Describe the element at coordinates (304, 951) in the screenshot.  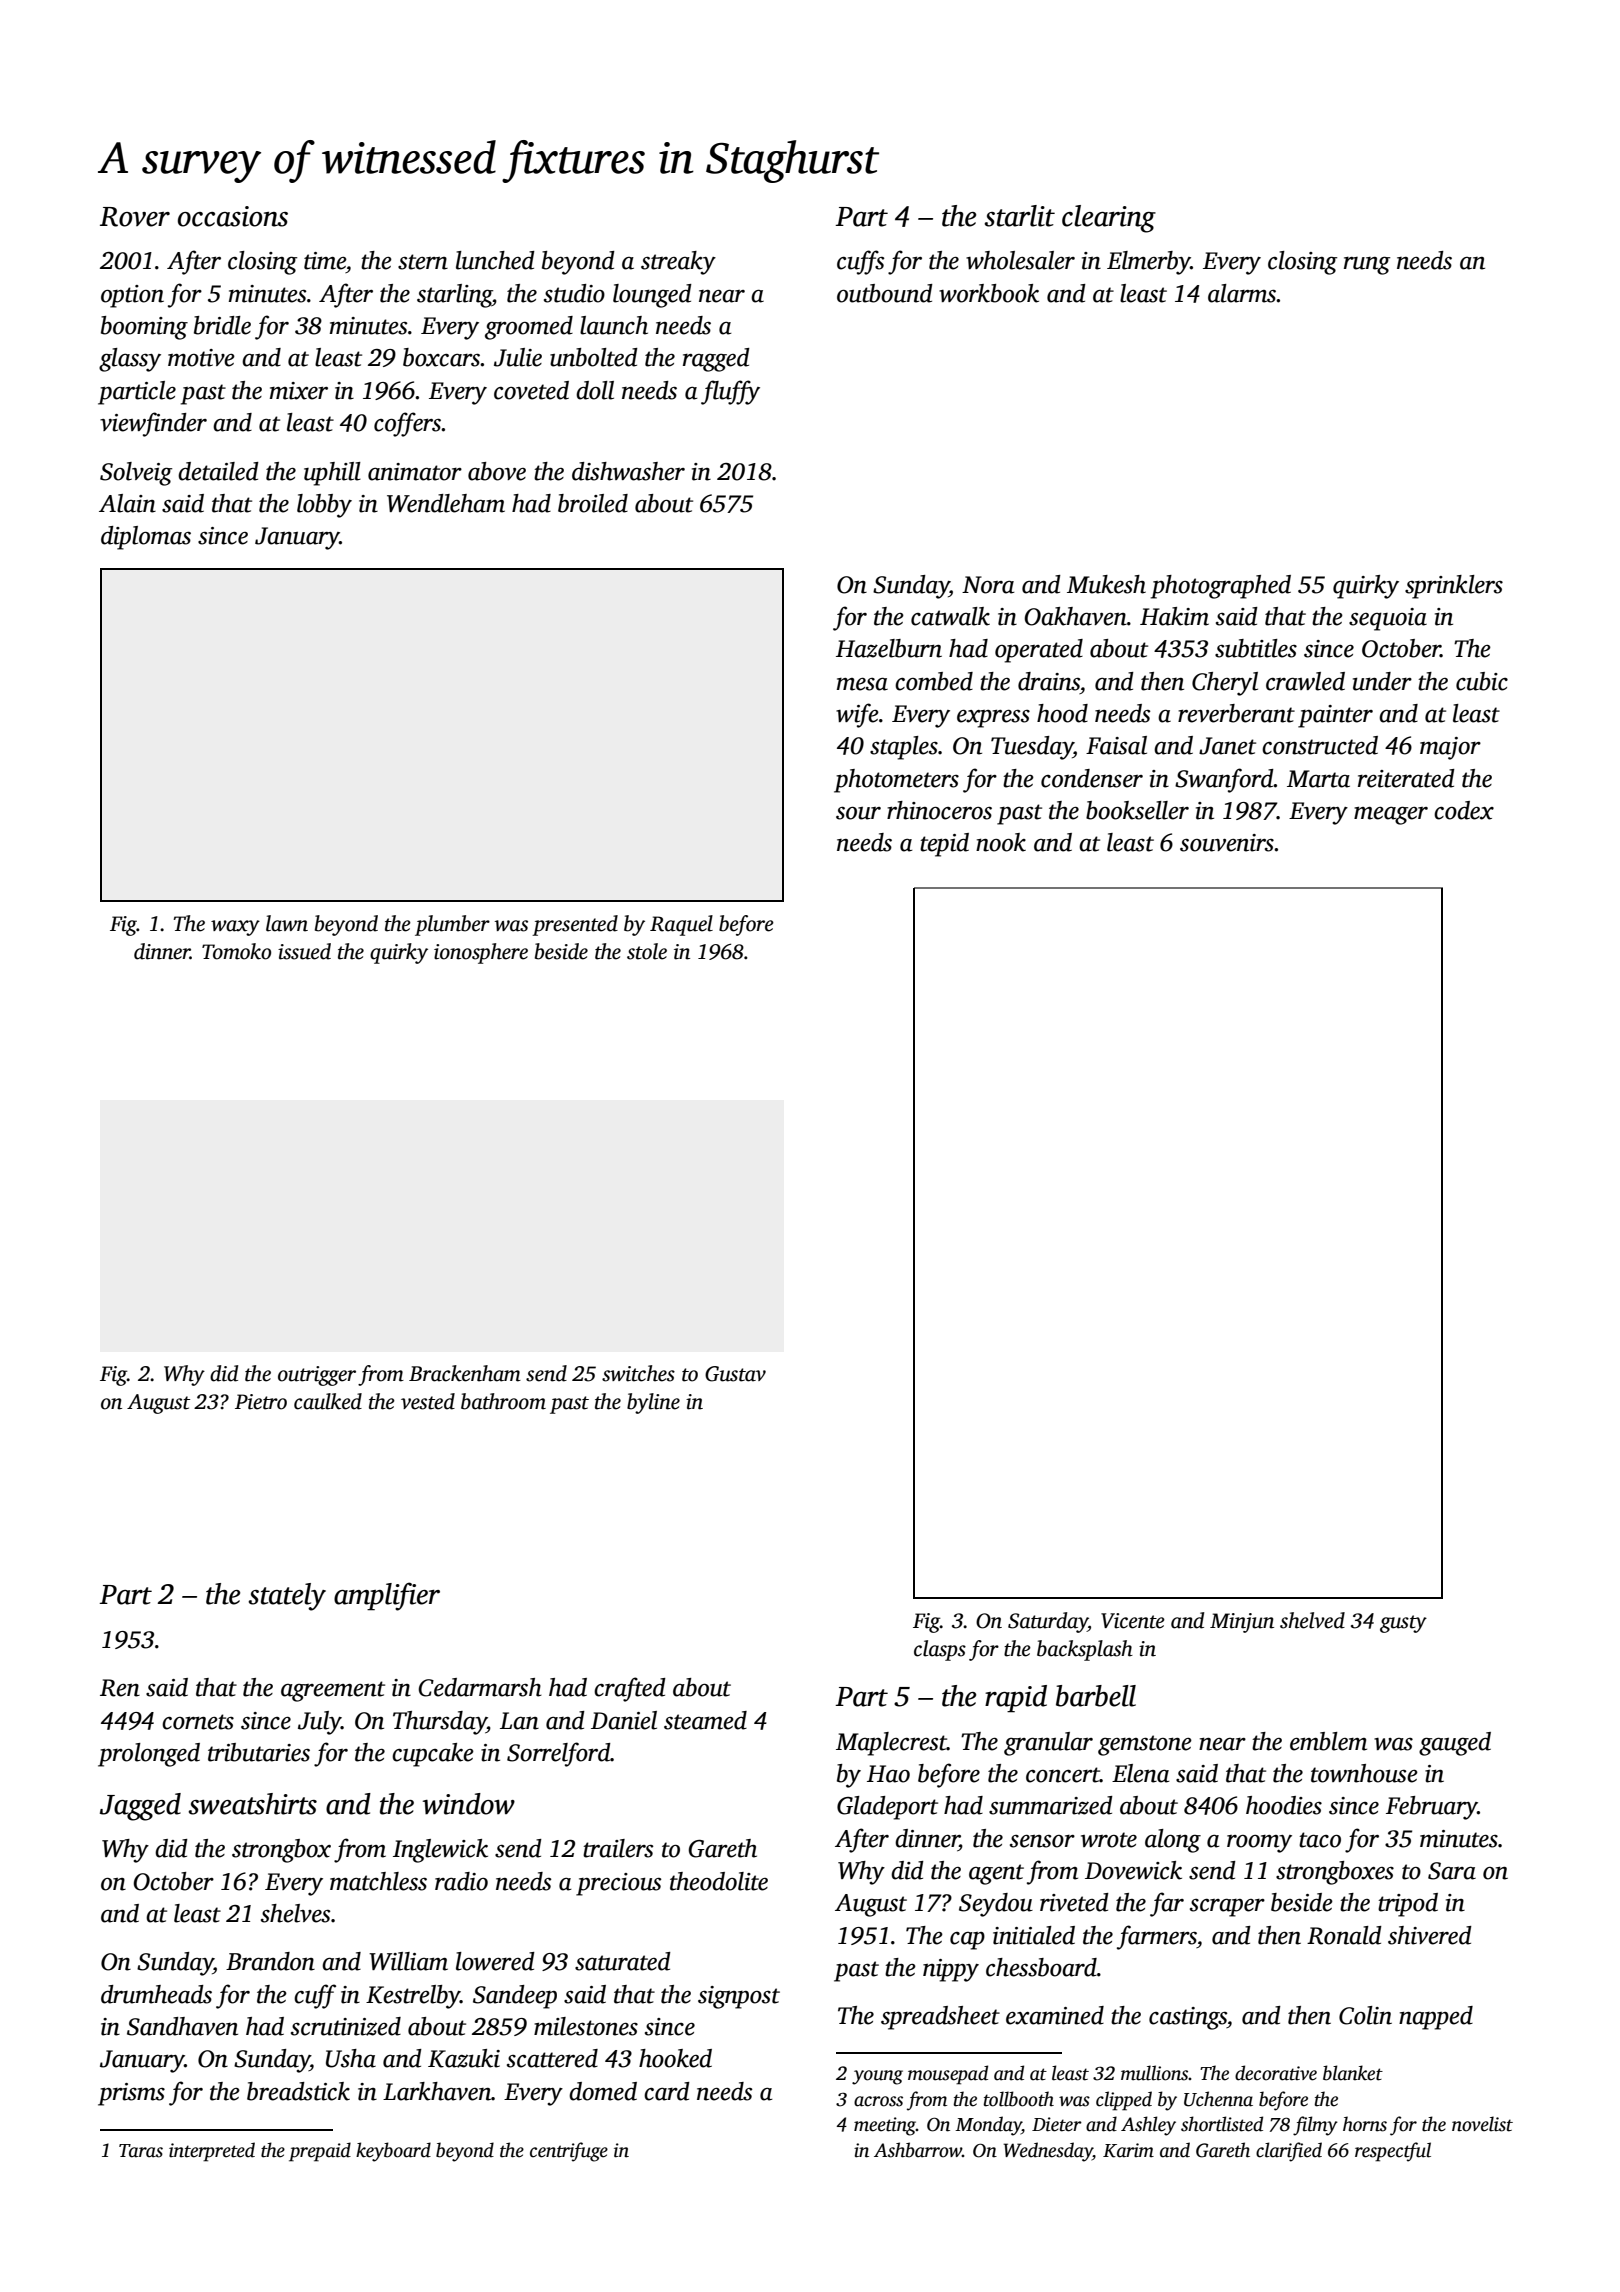
I see `issued` at that location.
